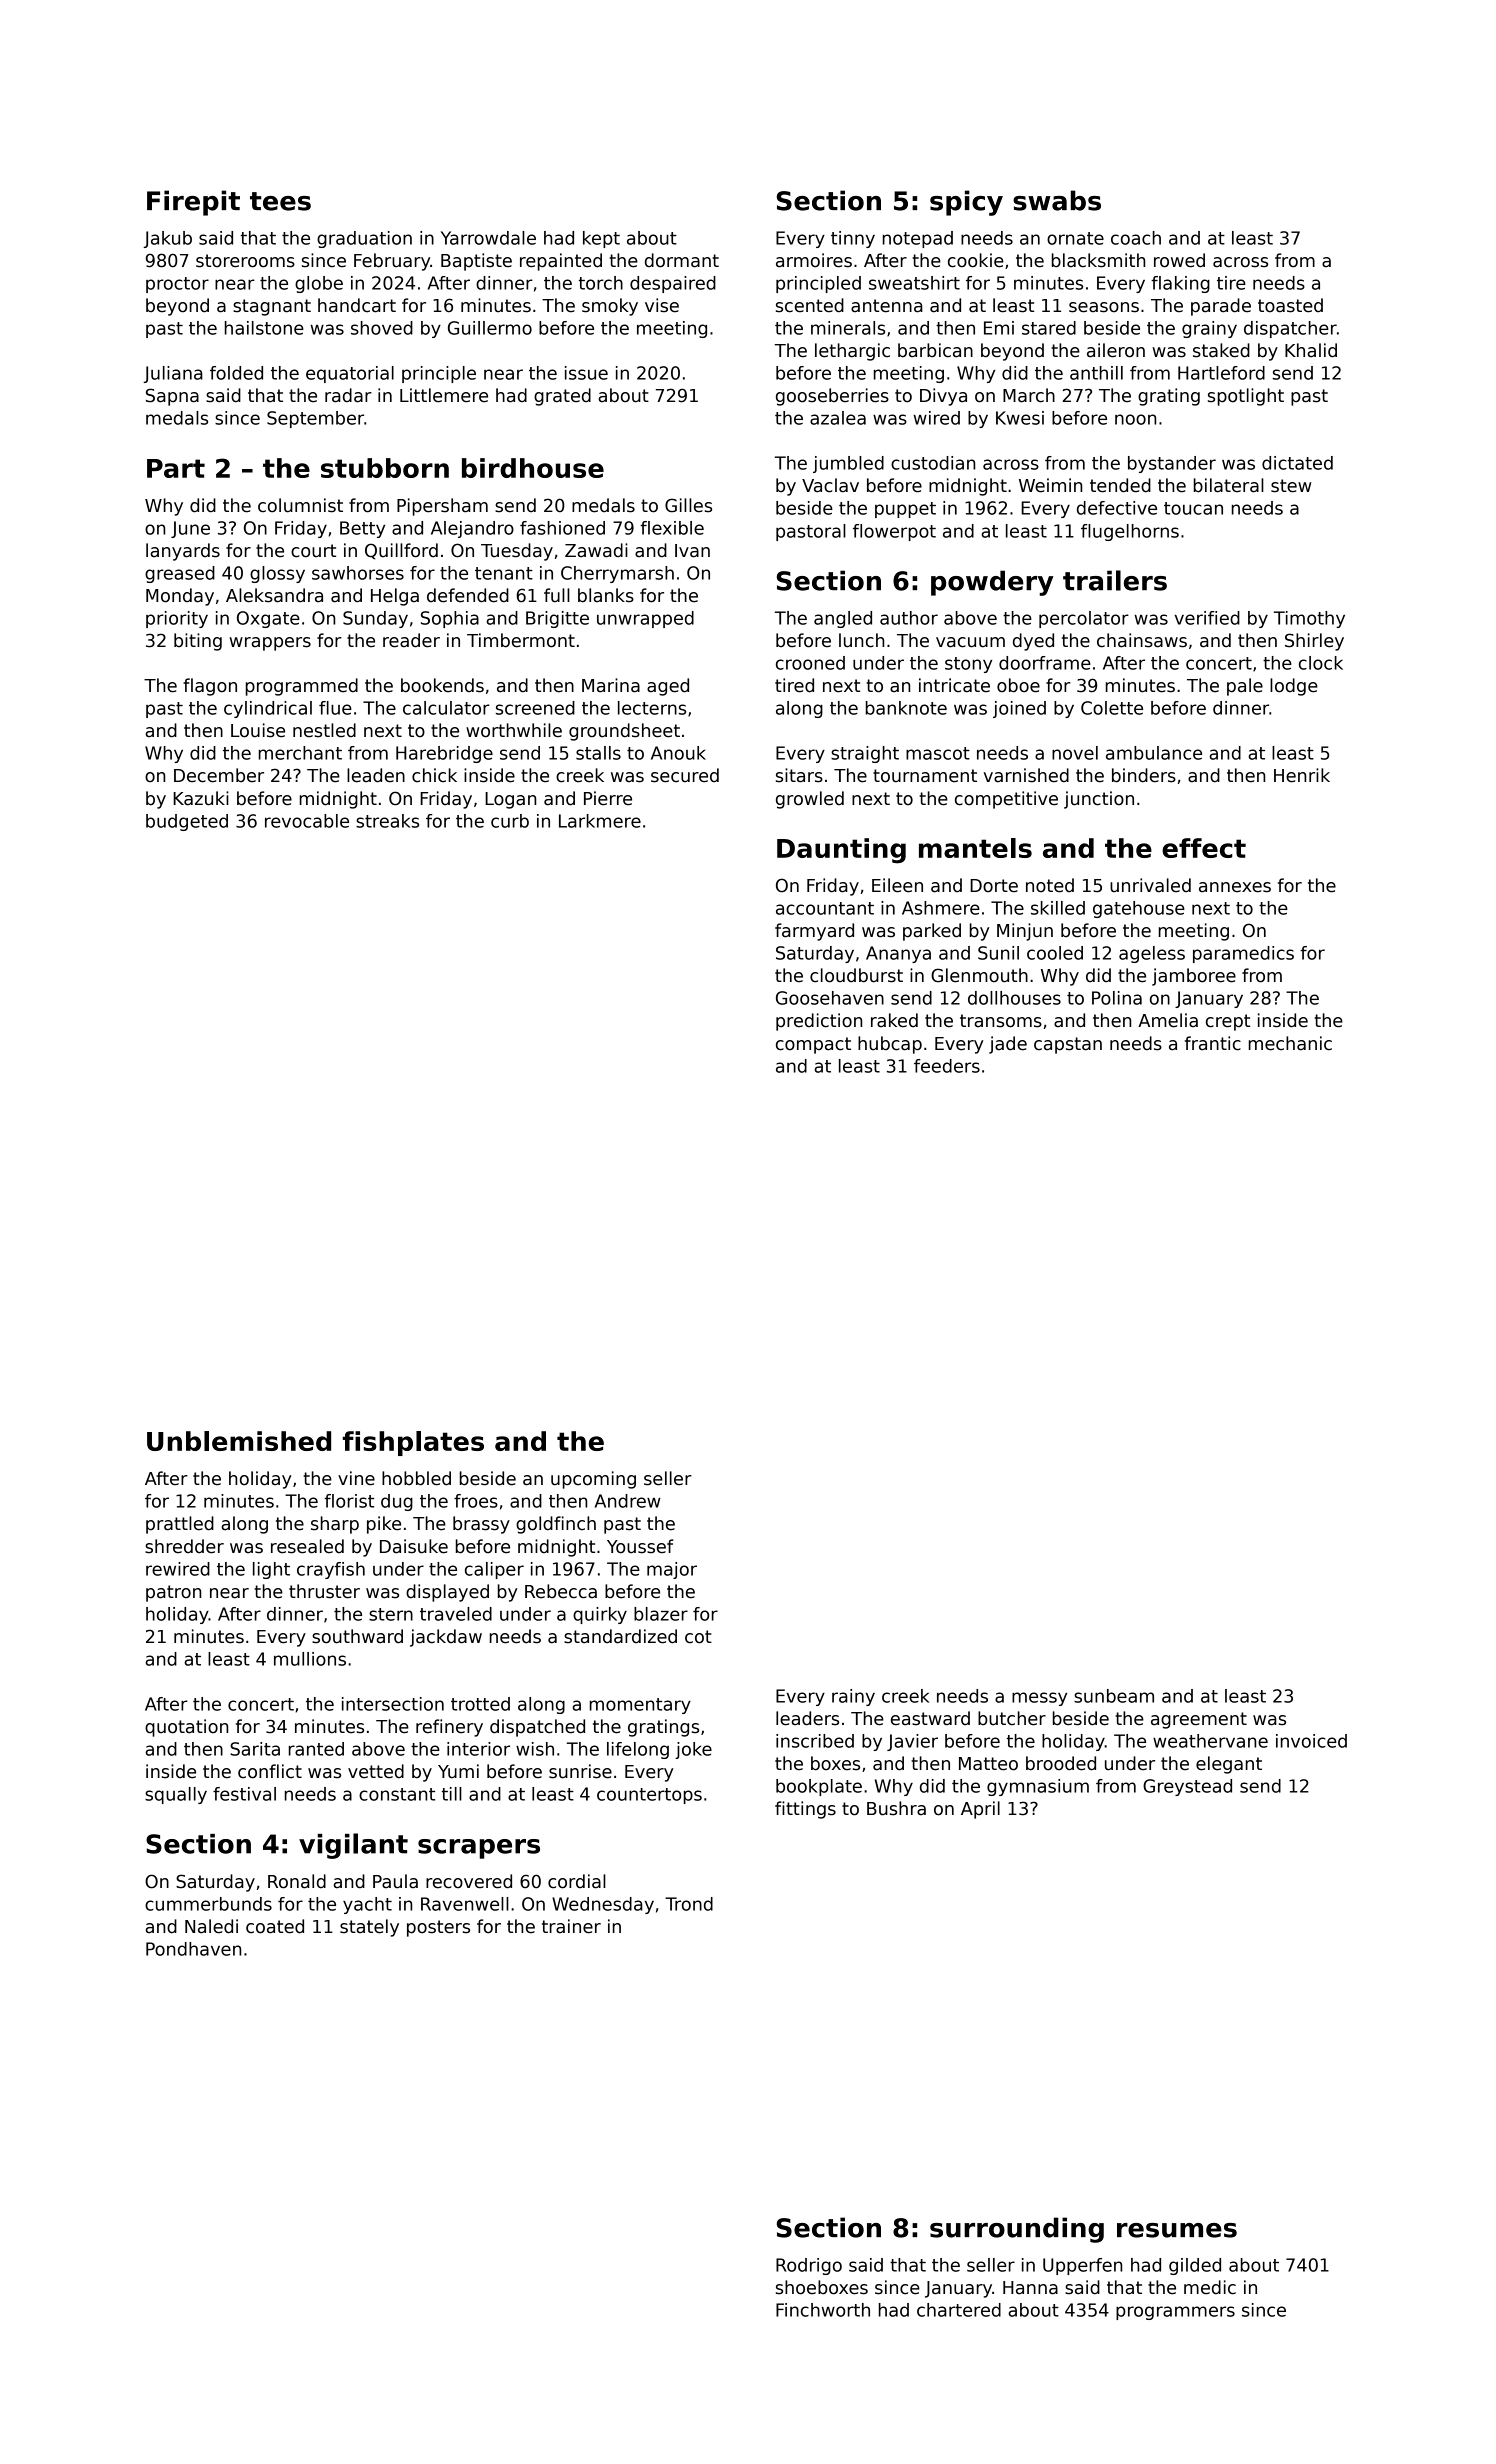  I want to click on Amelia, so click(1168, 1020).
